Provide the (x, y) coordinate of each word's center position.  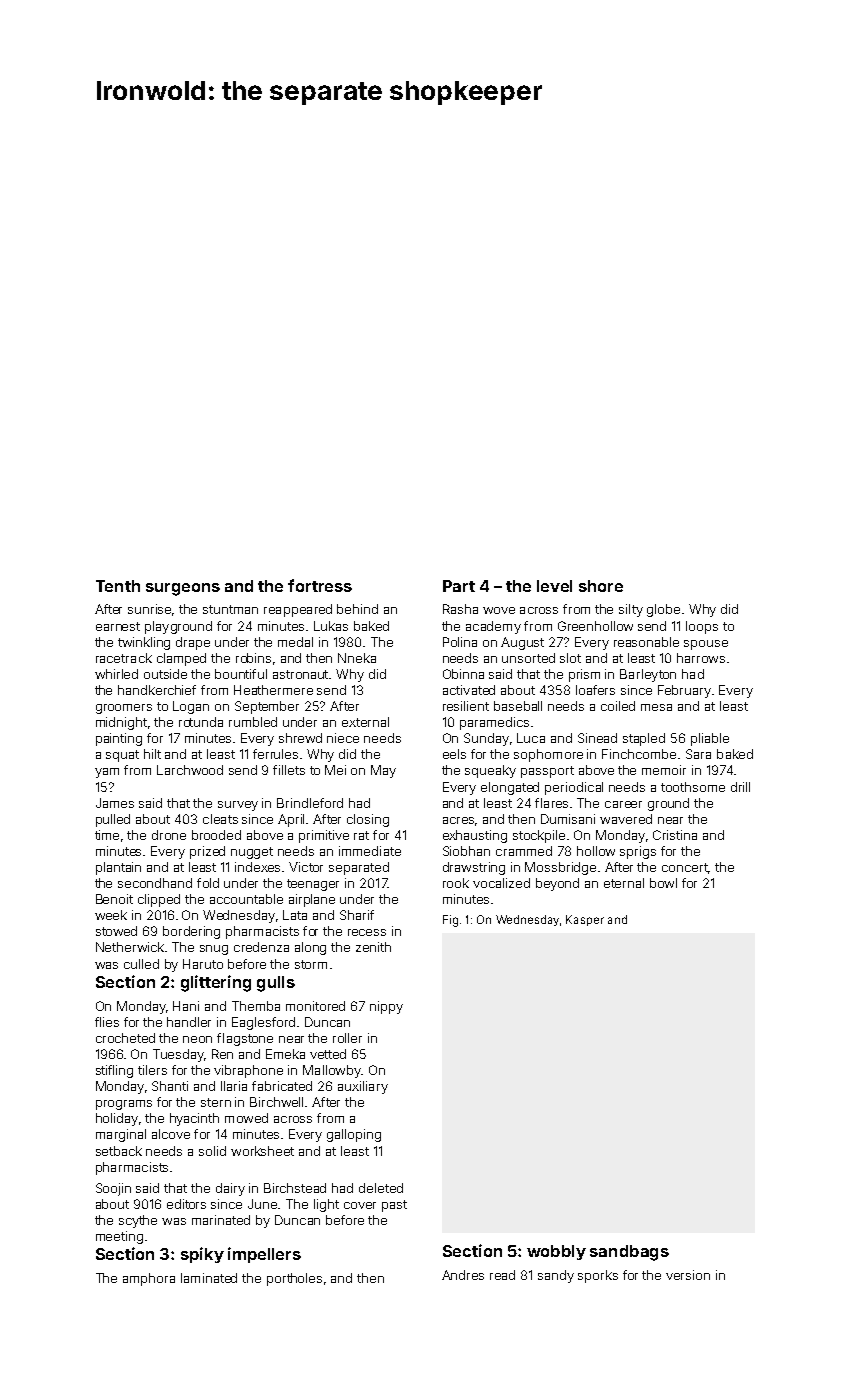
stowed (116, 931)
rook (456, 883)
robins (253, 658)
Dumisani (568, 819)
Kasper (585, 920)
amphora (149, 1279)
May (383, 771)
